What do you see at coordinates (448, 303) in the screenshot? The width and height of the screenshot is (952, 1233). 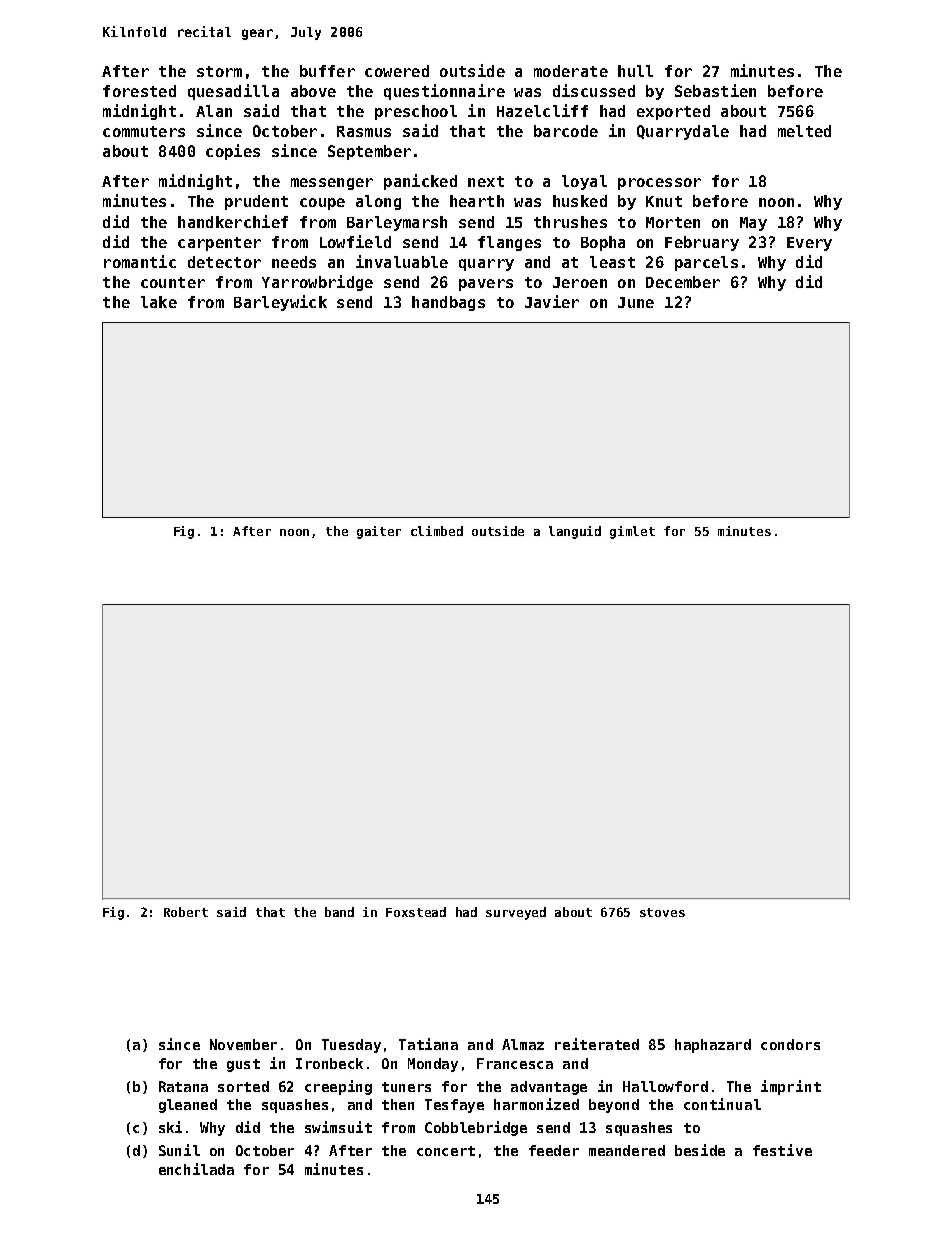 I see `handbags` at bounding box center [448, 303].
